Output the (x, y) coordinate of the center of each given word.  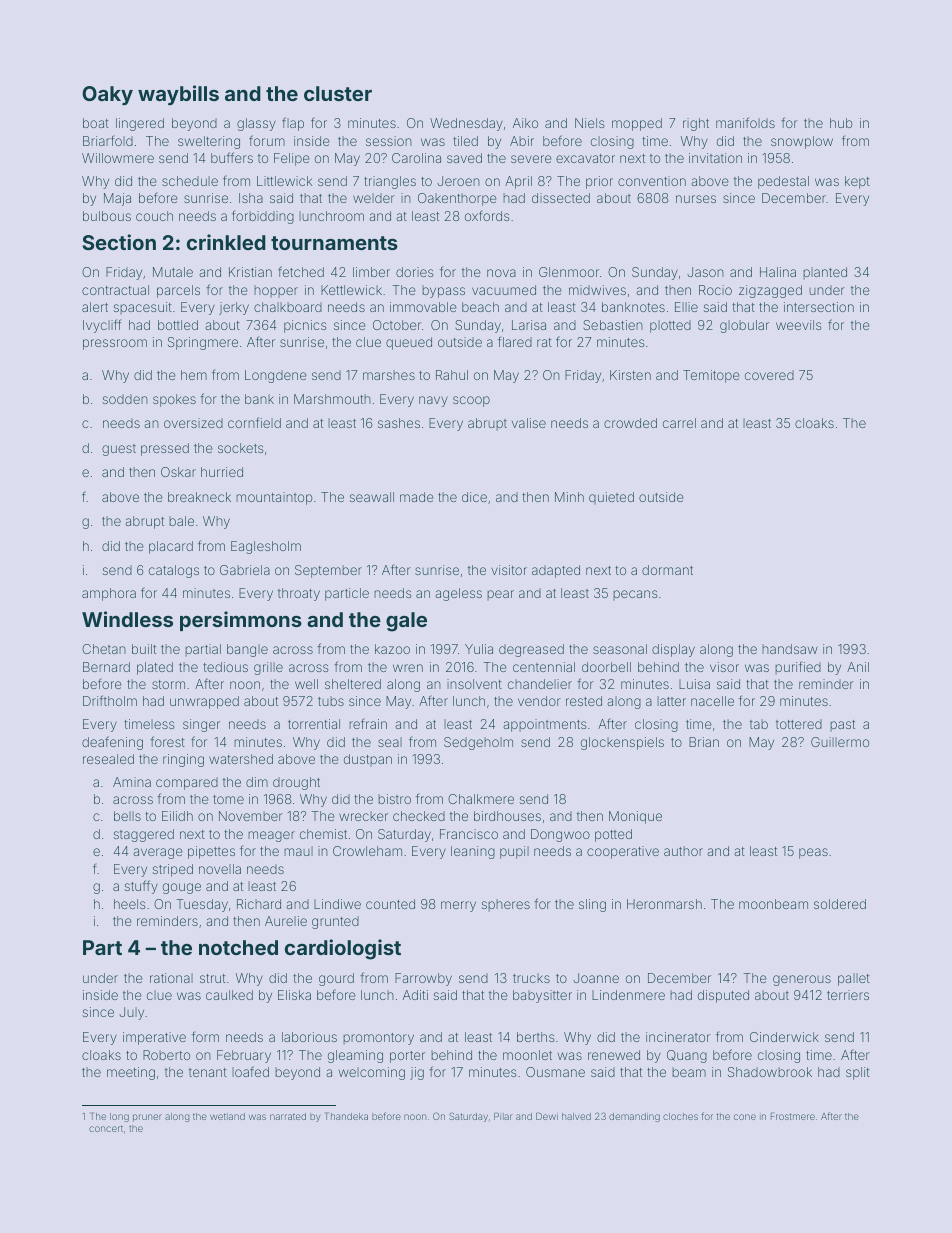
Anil (858, 667)
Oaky (107, 95)
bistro (394, 799)
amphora (109, 594)
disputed (723, 996)
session (389, 141)
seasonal (620, 649)
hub (841, 123)
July (131, 1013)
